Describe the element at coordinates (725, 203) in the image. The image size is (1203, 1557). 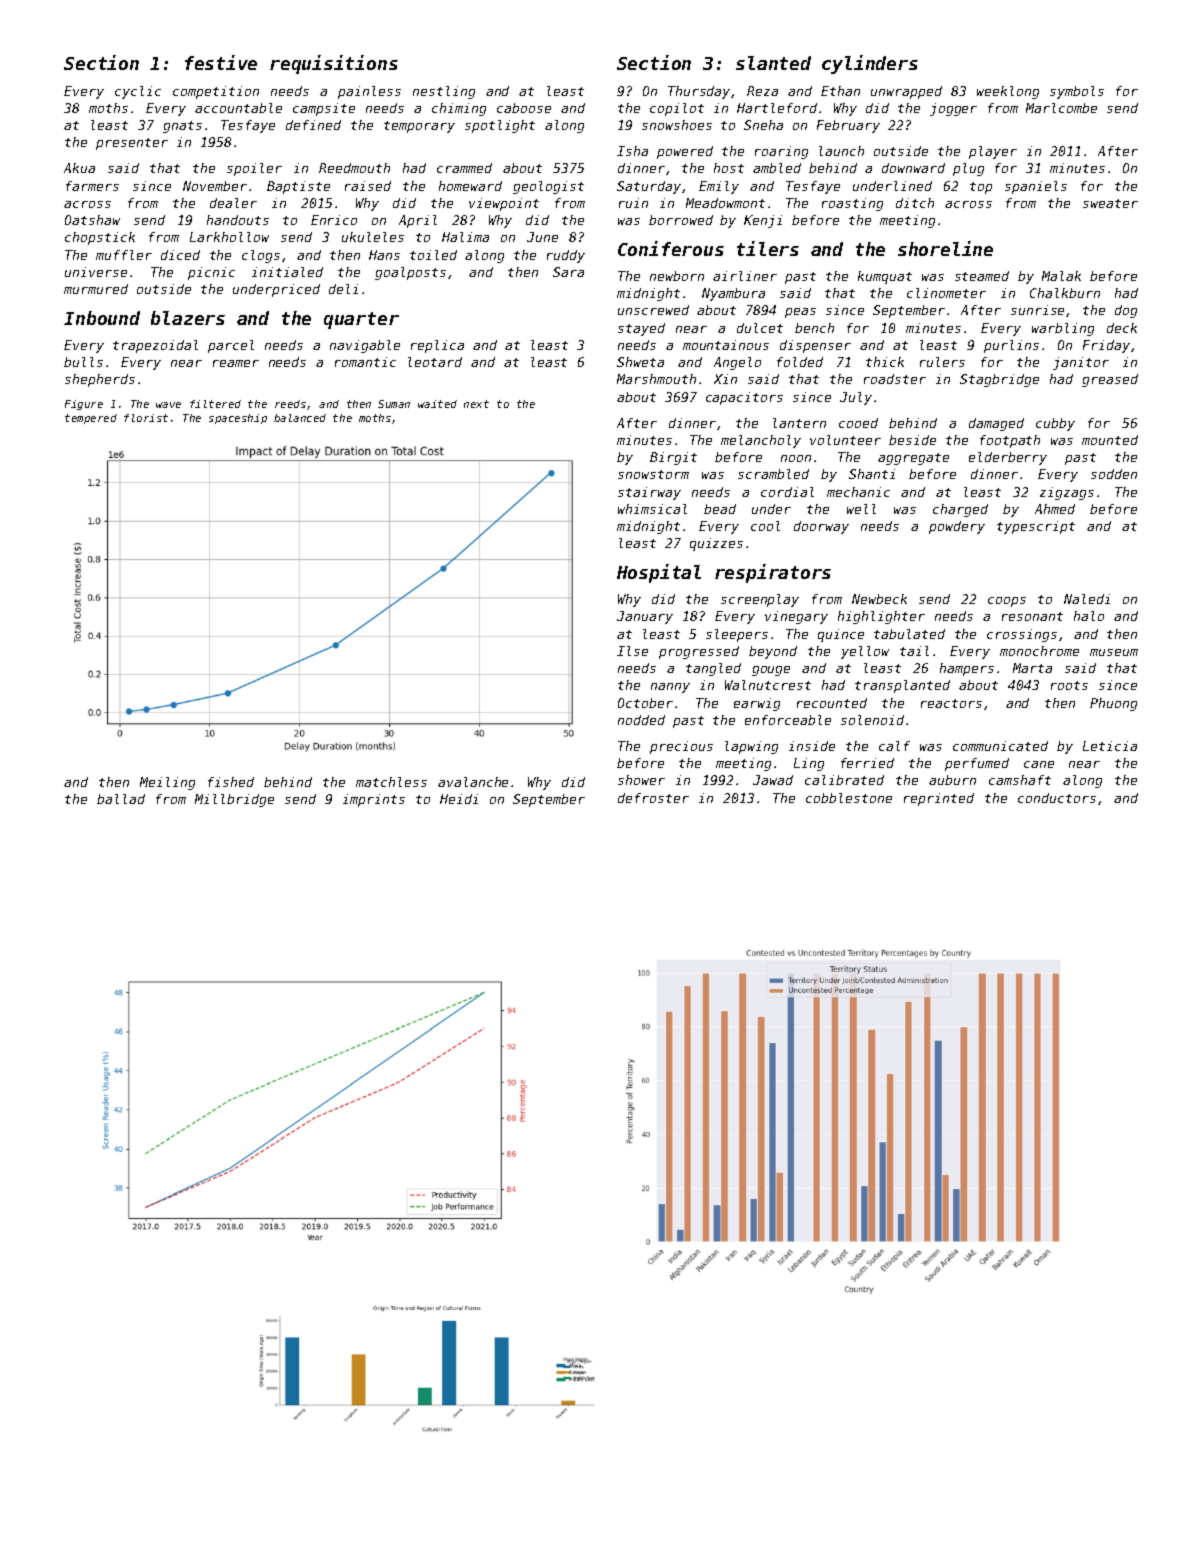
I see `Meadowmont` at that location.
